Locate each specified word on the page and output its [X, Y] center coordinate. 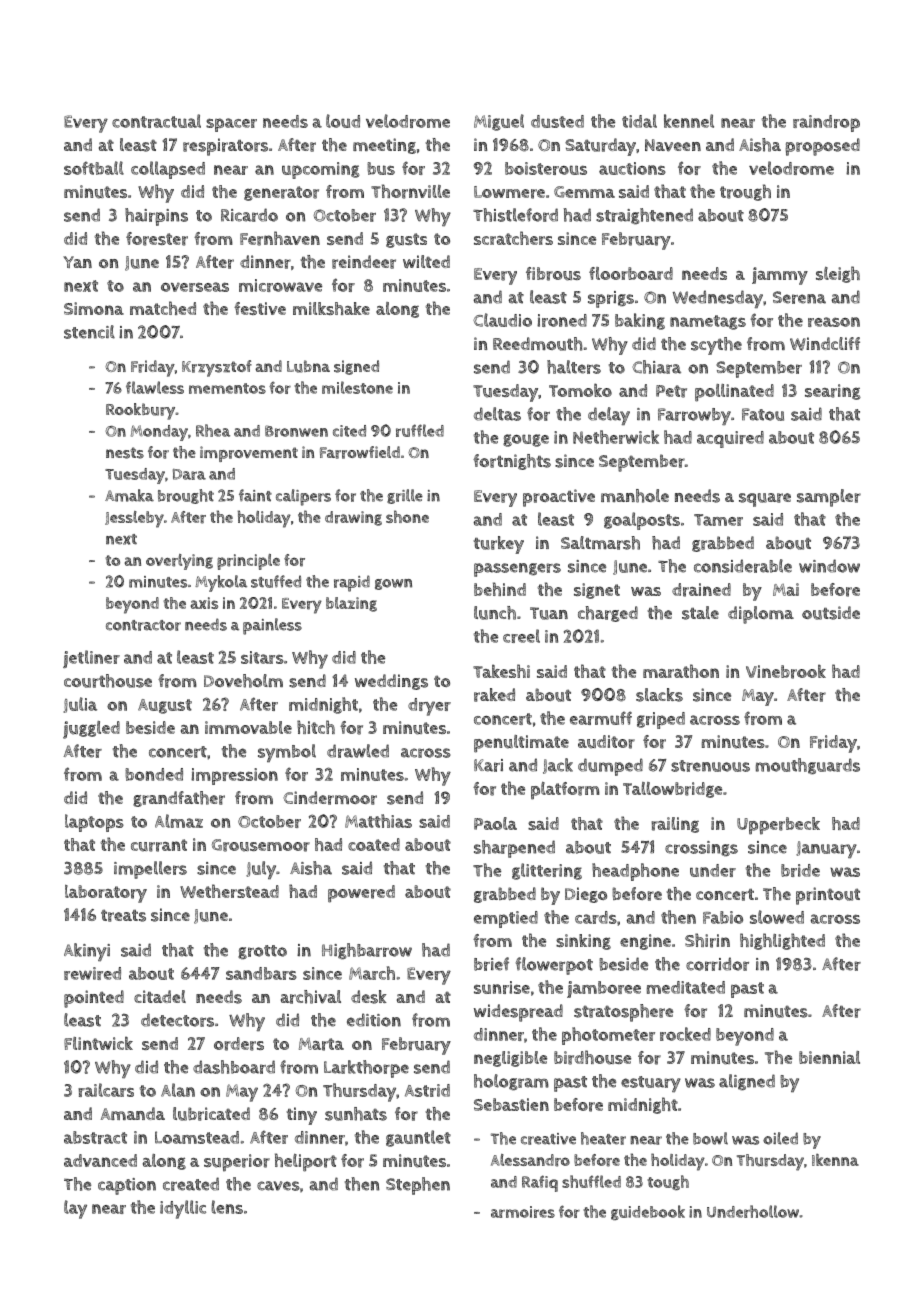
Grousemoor [261, 845]
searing [833, 392]
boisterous [546, 168]
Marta [321, 1044]
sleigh [838, 274]
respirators [225, 147]
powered [361, 894]
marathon [681, 671]
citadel [160, 996]
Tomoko [580, 390]
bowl [710, 1138]
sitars [262, 657]
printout [828, 896]
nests [125, 453]
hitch [316, 727]
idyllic [183, 1209]
